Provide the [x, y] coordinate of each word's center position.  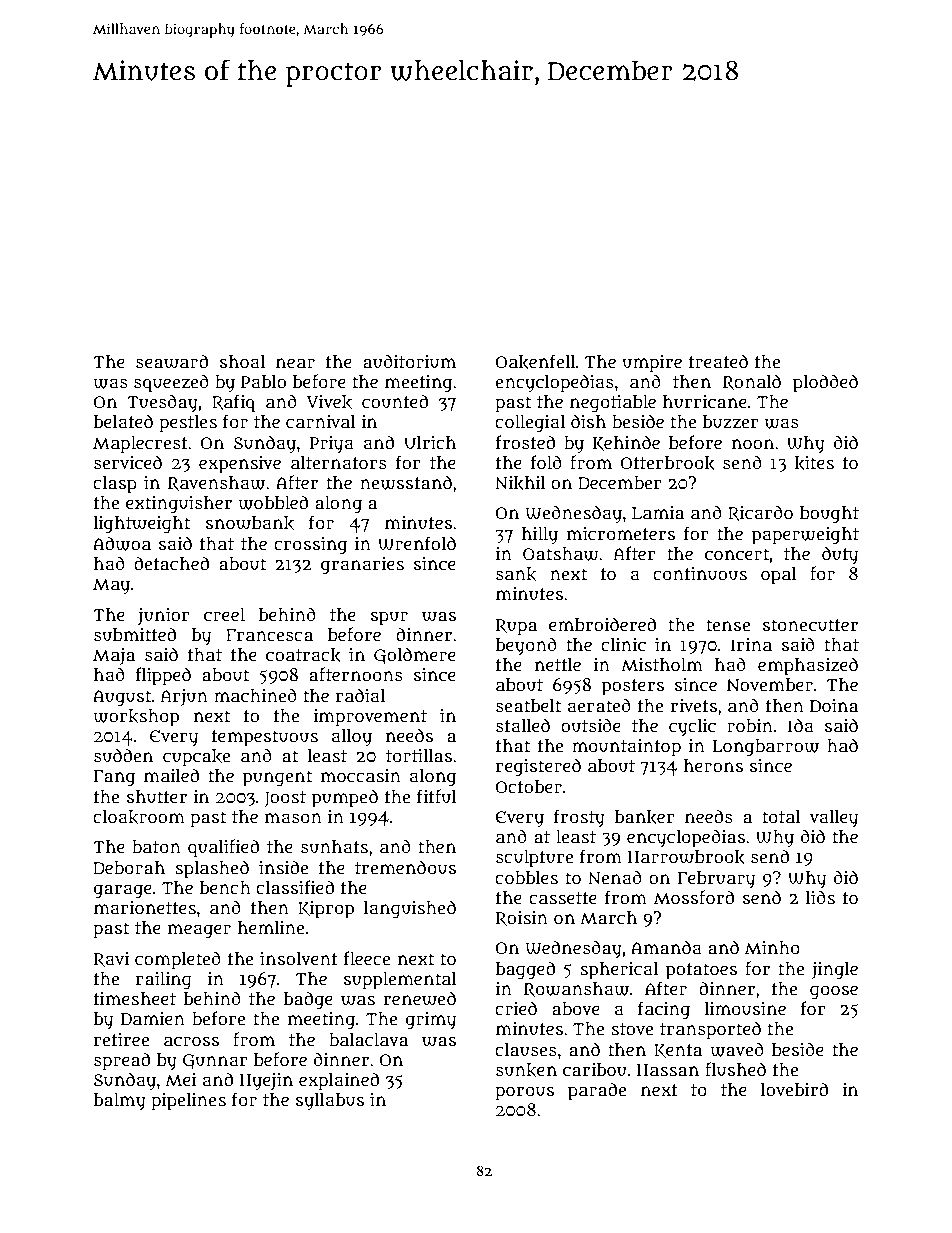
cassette [563, 898]
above [576, 1009]
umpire [652, 364]
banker [645, 817]
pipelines [188, 1102]
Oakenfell [536, 362]
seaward [172, 361]
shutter [157, 797]
